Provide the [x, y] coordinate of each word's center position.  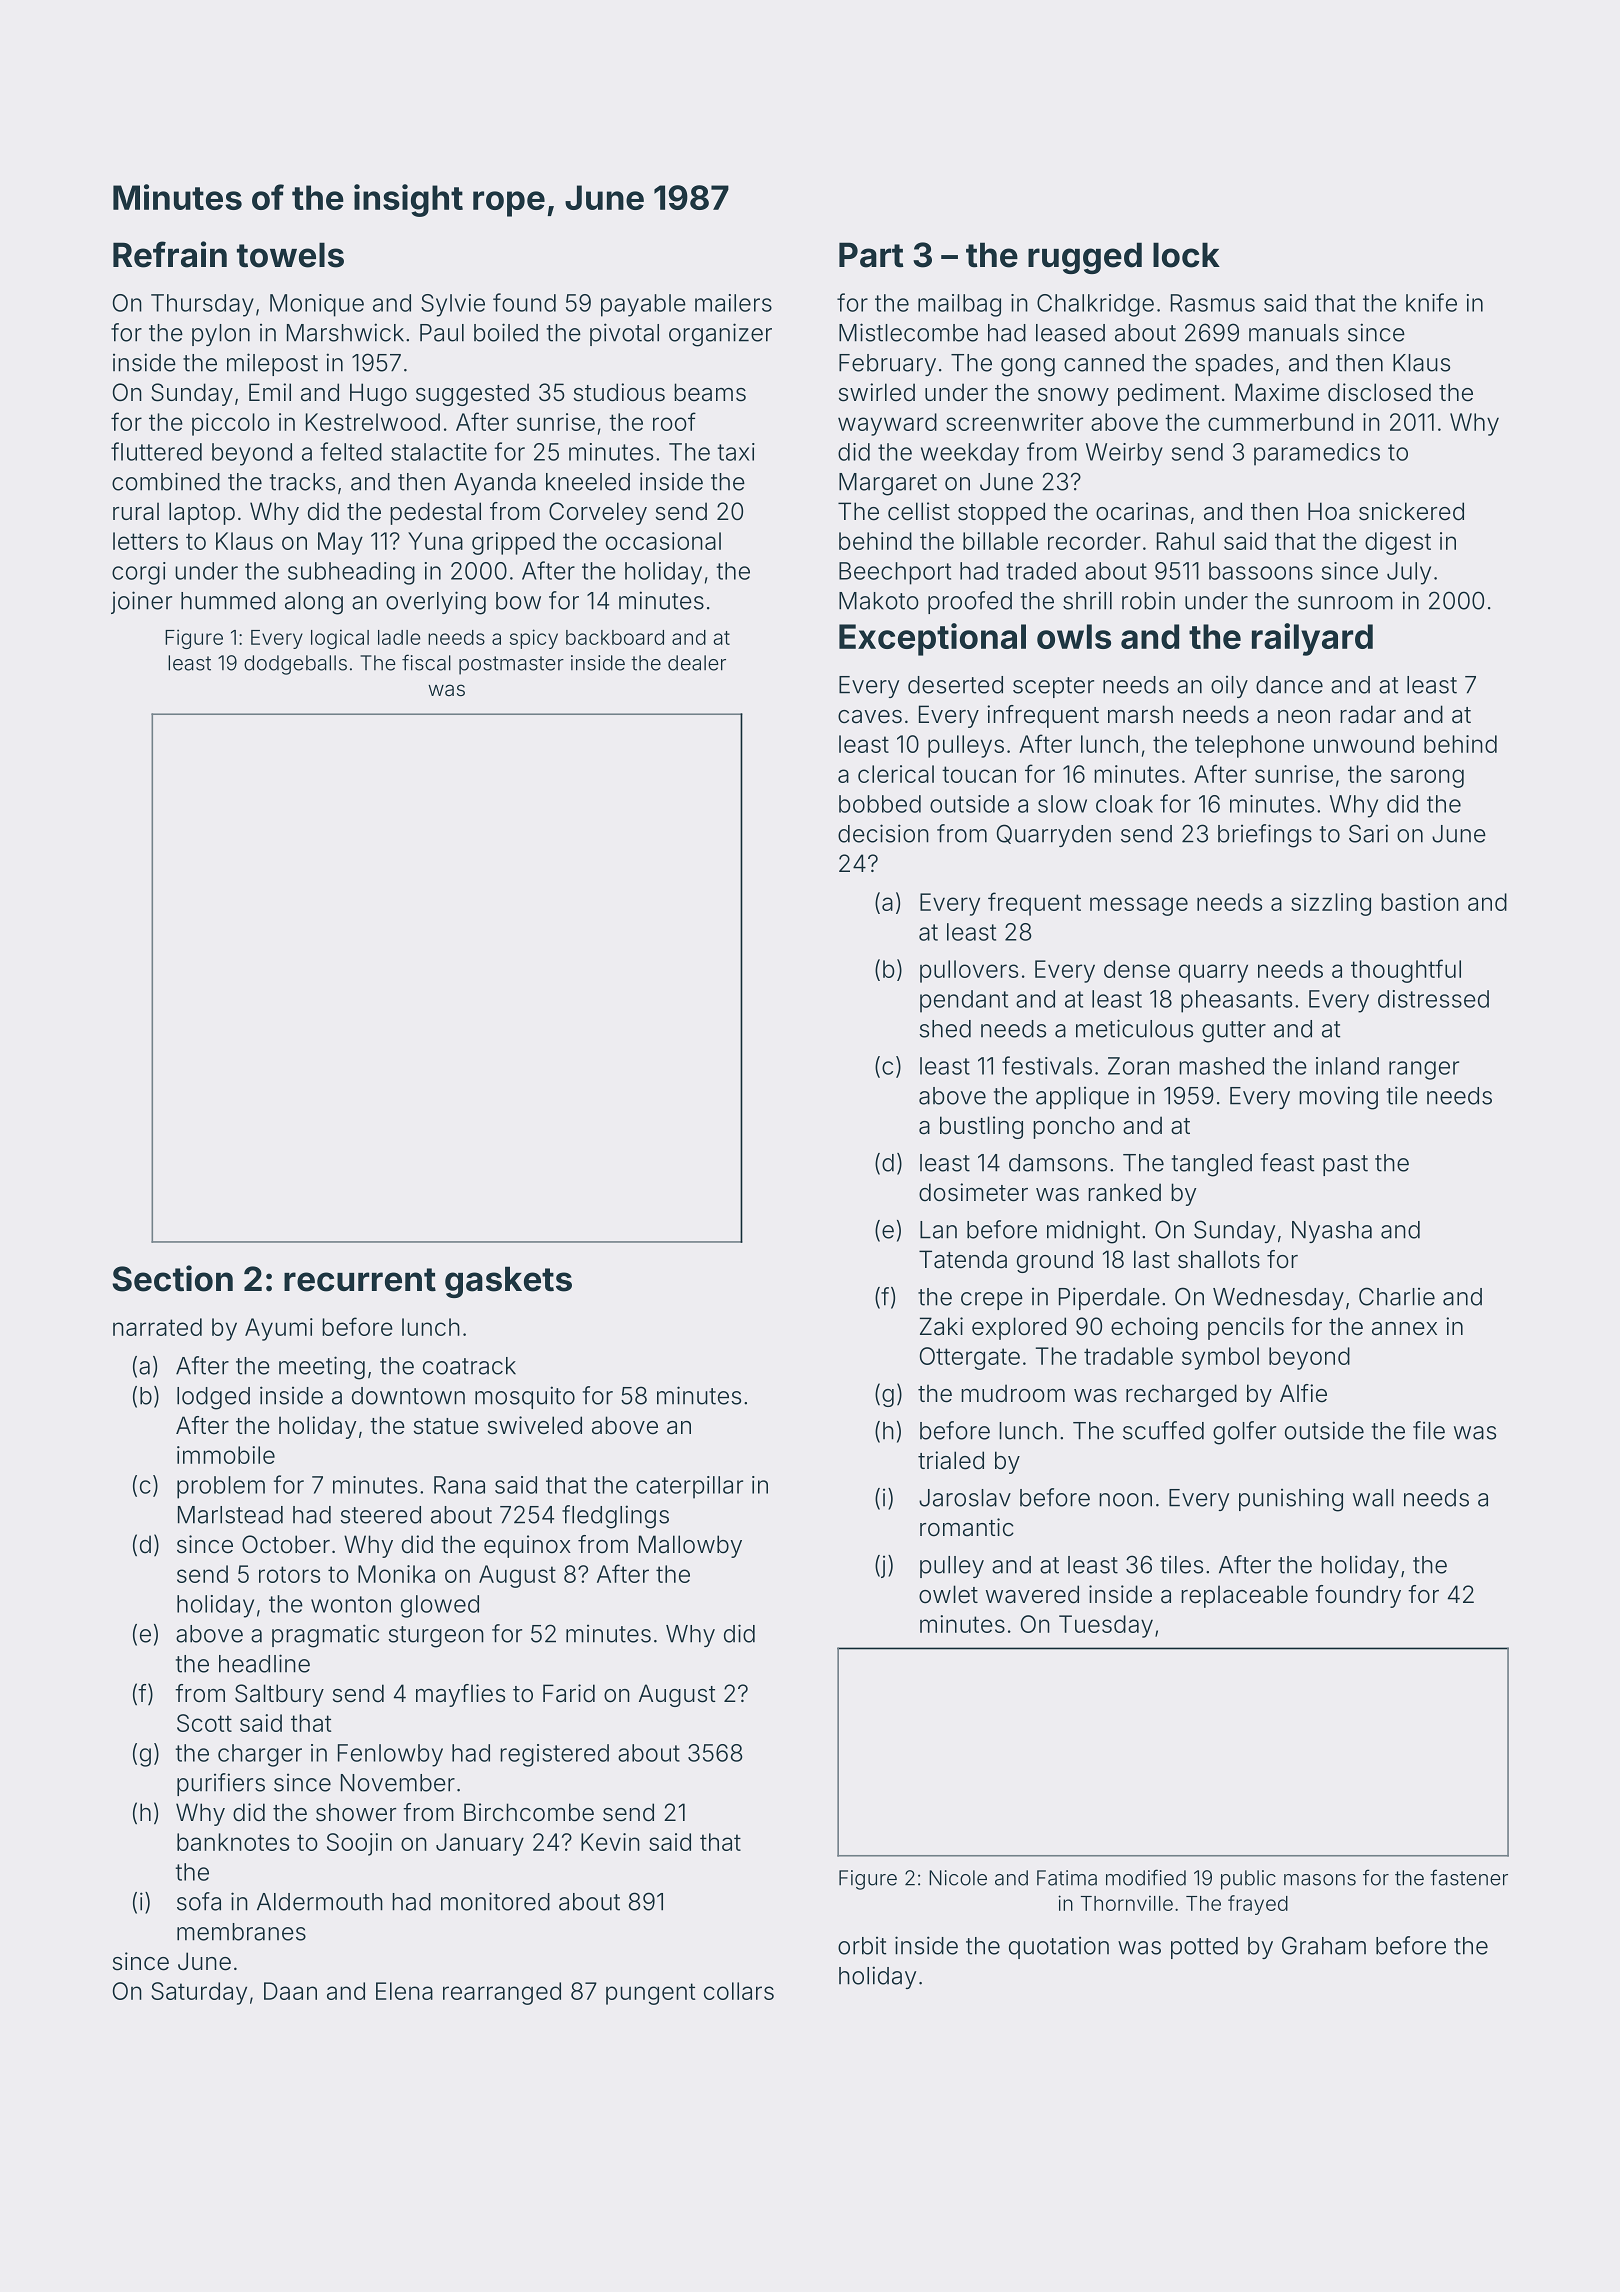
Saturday [199, 1993]
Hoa [1328, 511]
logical [340, 639]
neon [1304, 717]
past [1345, 1165]
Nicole [958, 1878]
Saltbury [279, 1695]
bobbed [880, 804]
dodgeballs [295, 665]
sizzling [1331, 904]
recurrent [360, 1280]
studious [619, 392]
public [1248, 1880]
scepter [1053, 687]
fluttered [156, 451]
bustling [981, 1127]
